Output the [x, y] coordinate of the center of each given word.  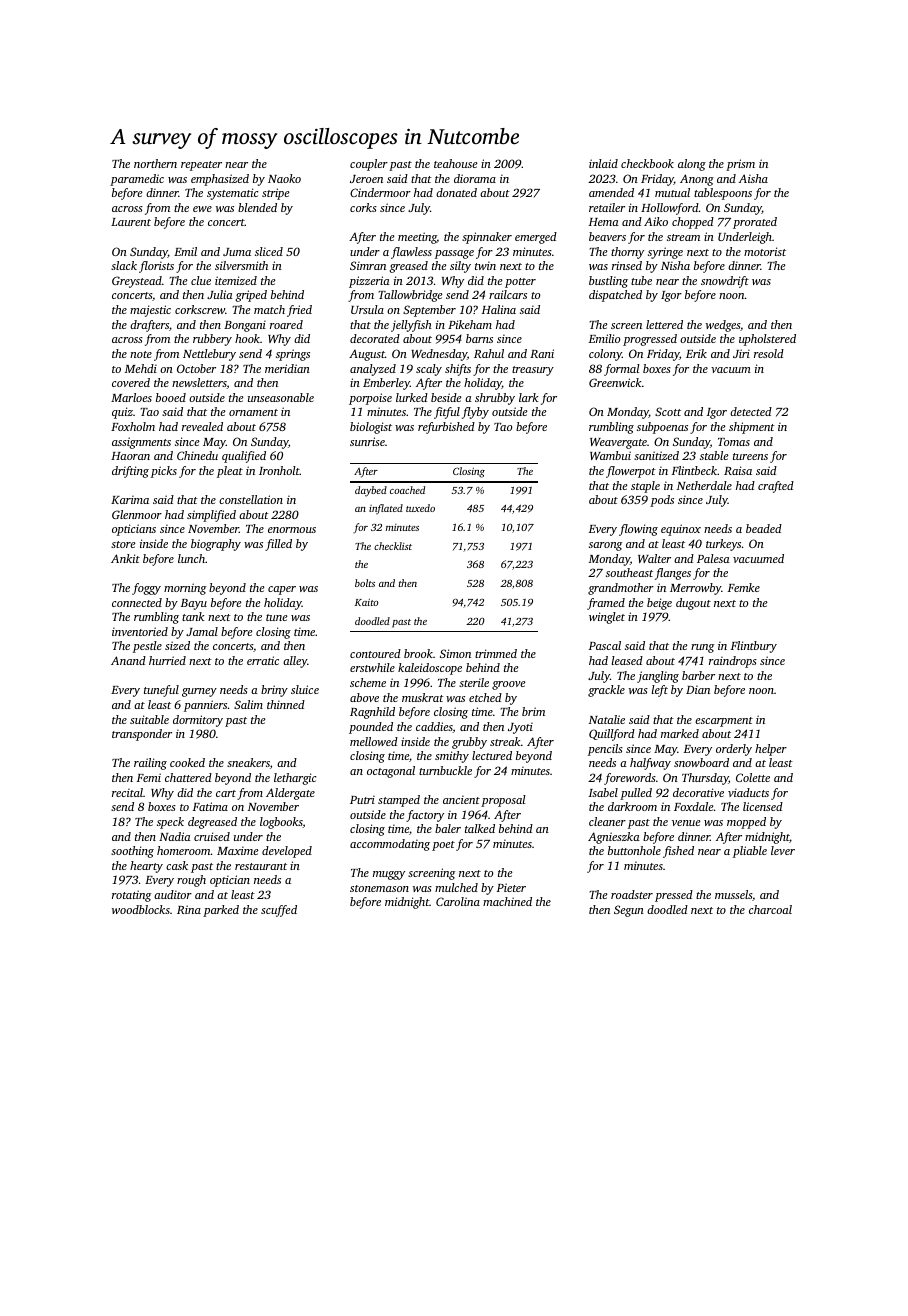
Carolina [458, 901]
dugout [693, 604]
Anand [128, 660]
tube [641, 280]
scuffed [279, 911]
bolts [365, 583]
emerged [536, 238]
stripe [275, 194]
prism [740, 165]
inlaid [603, 163]
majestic [150, 311]
